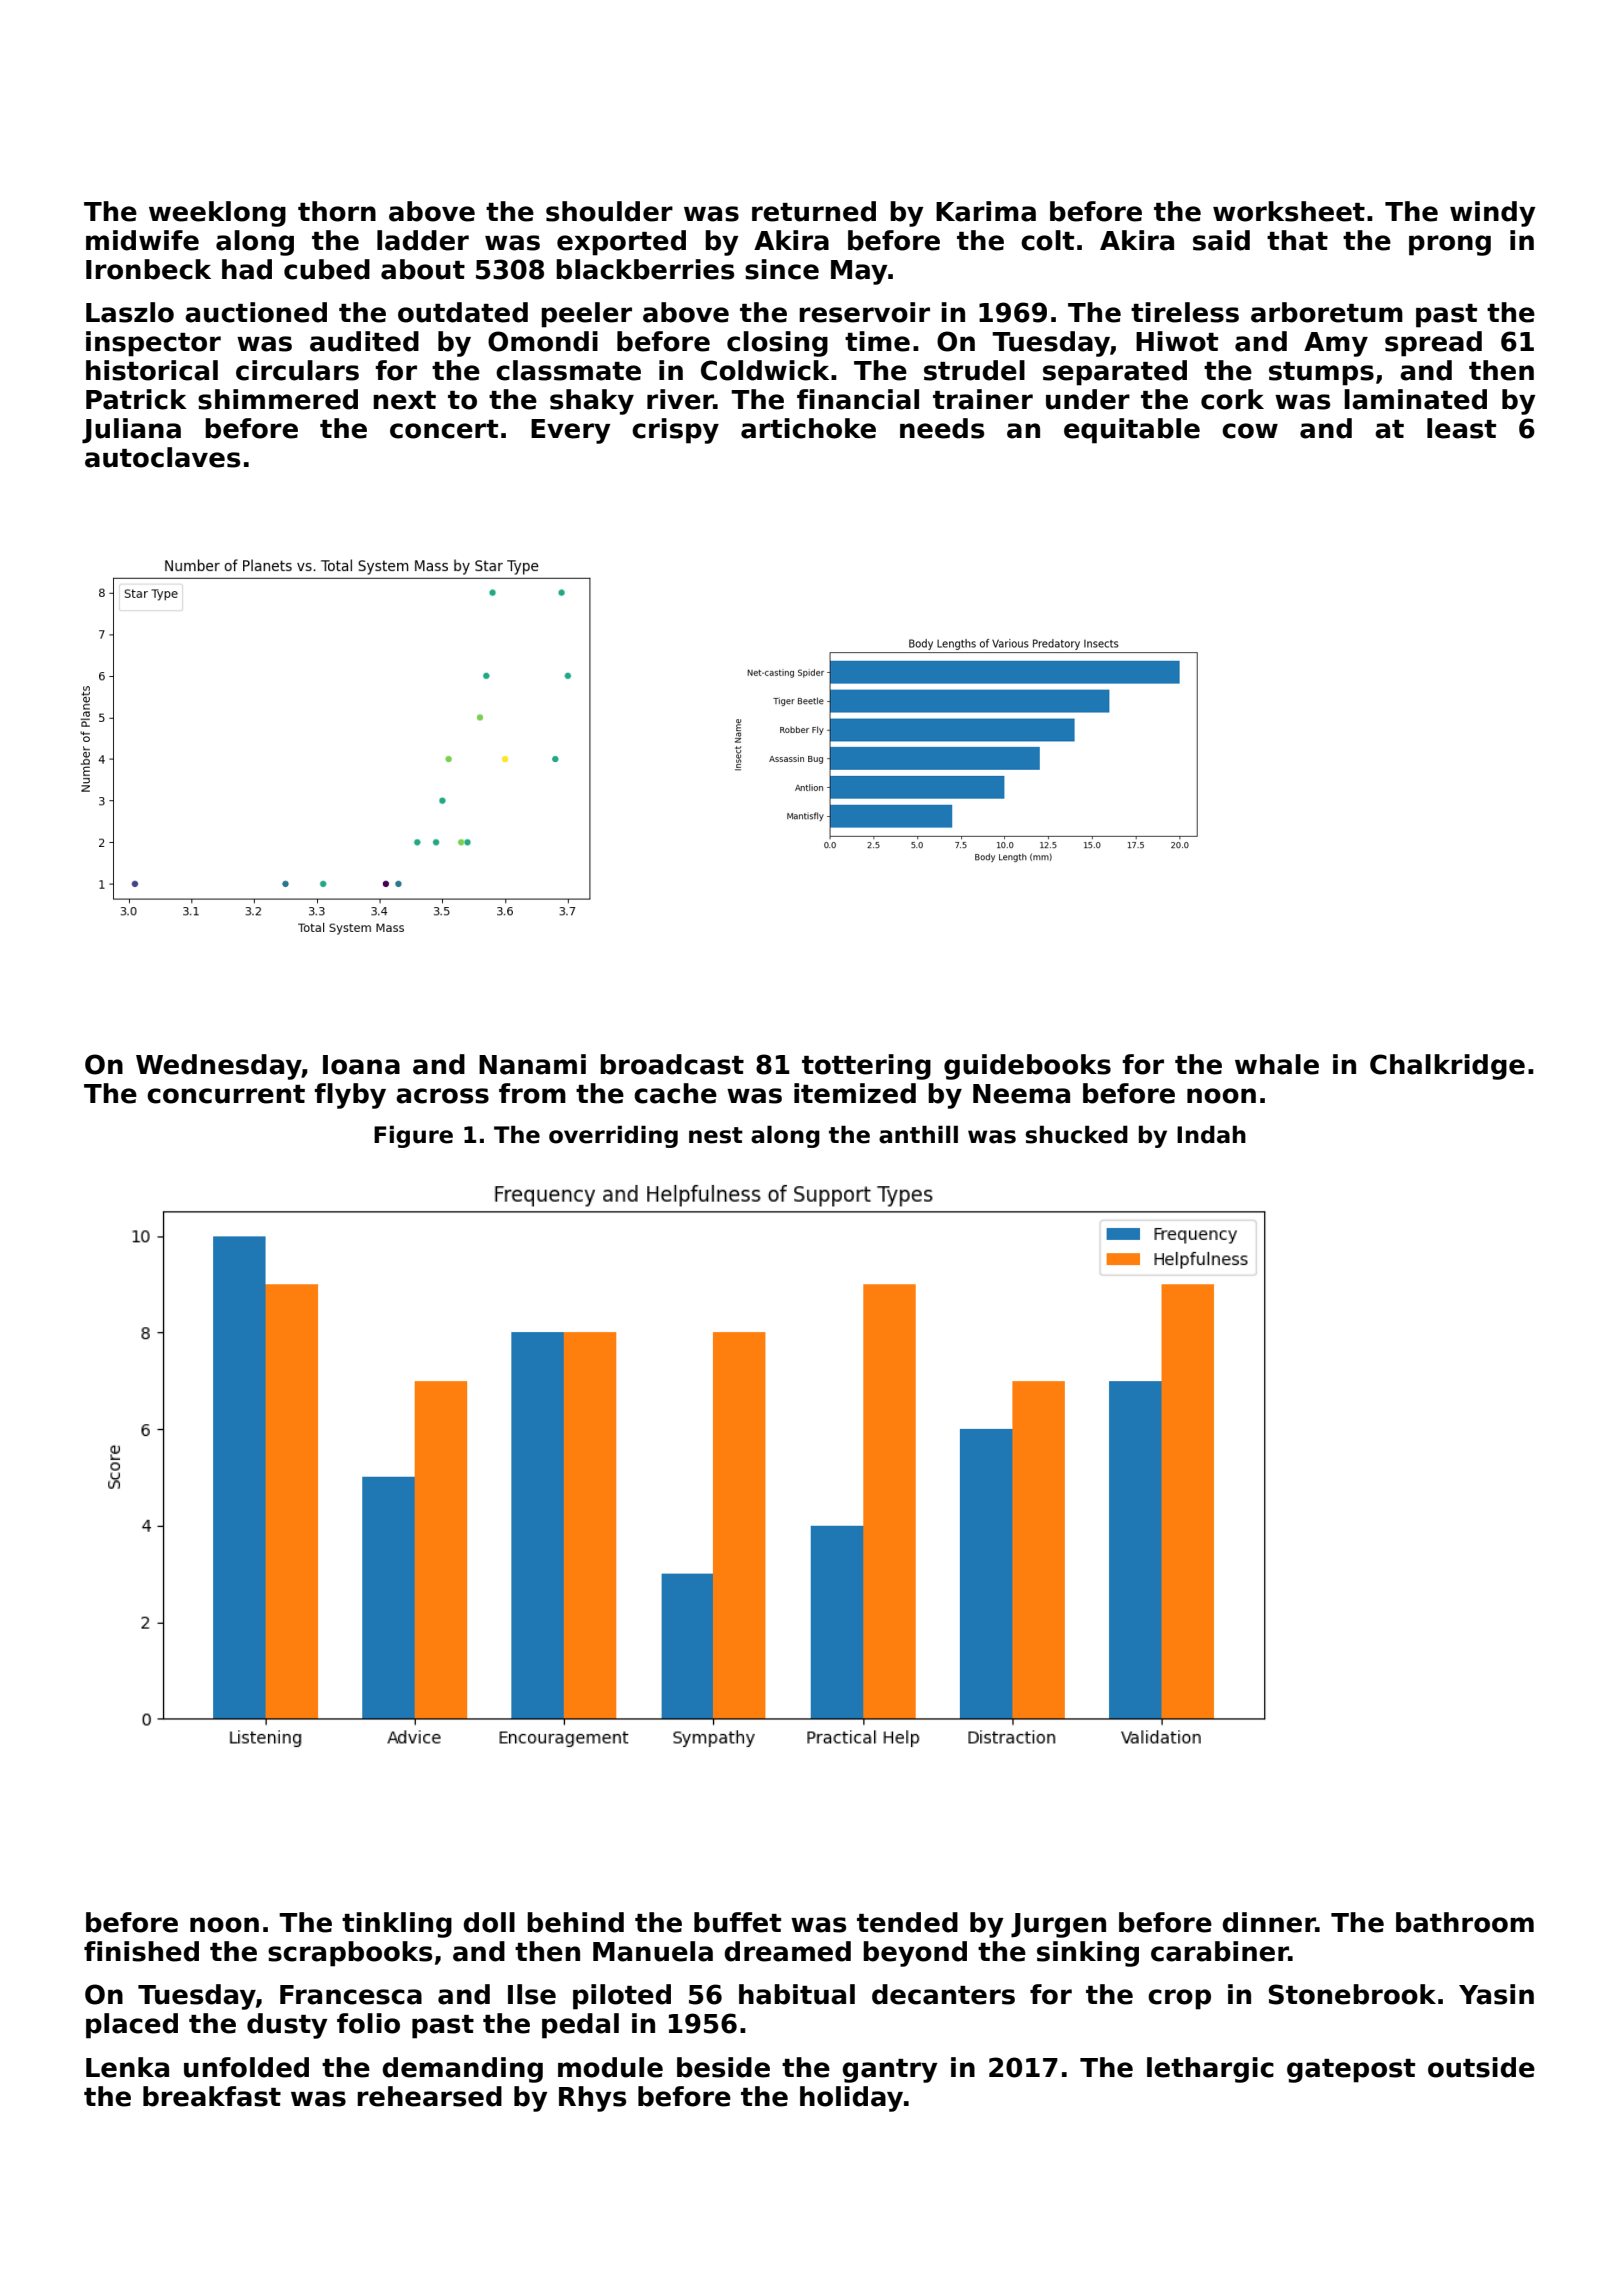 This screenshot has width=1620, height=2292. I want to click on itemized, so click(855, 1093).
